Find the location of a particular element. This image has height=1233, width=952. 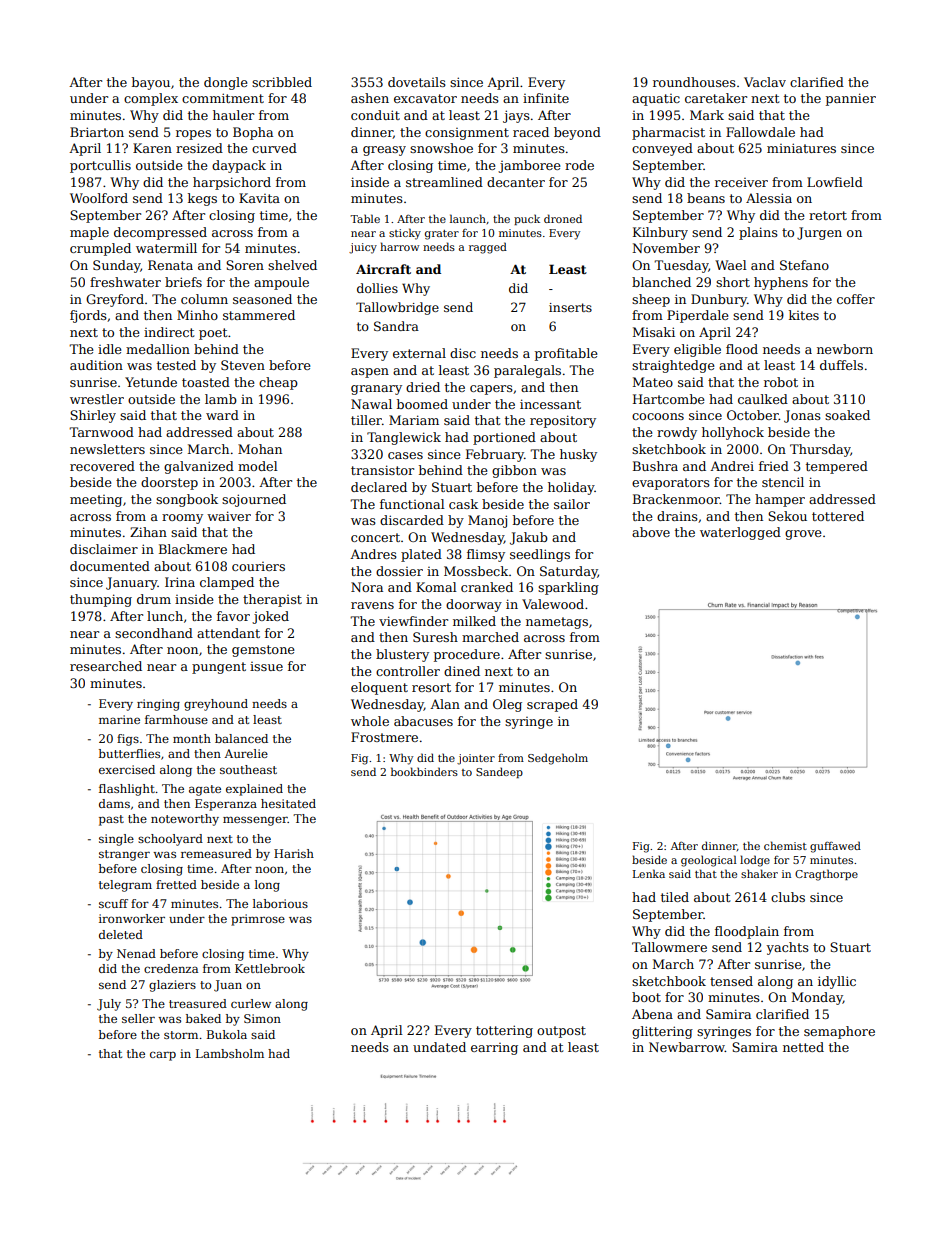

clamped is located at coordinates (227, 583).
